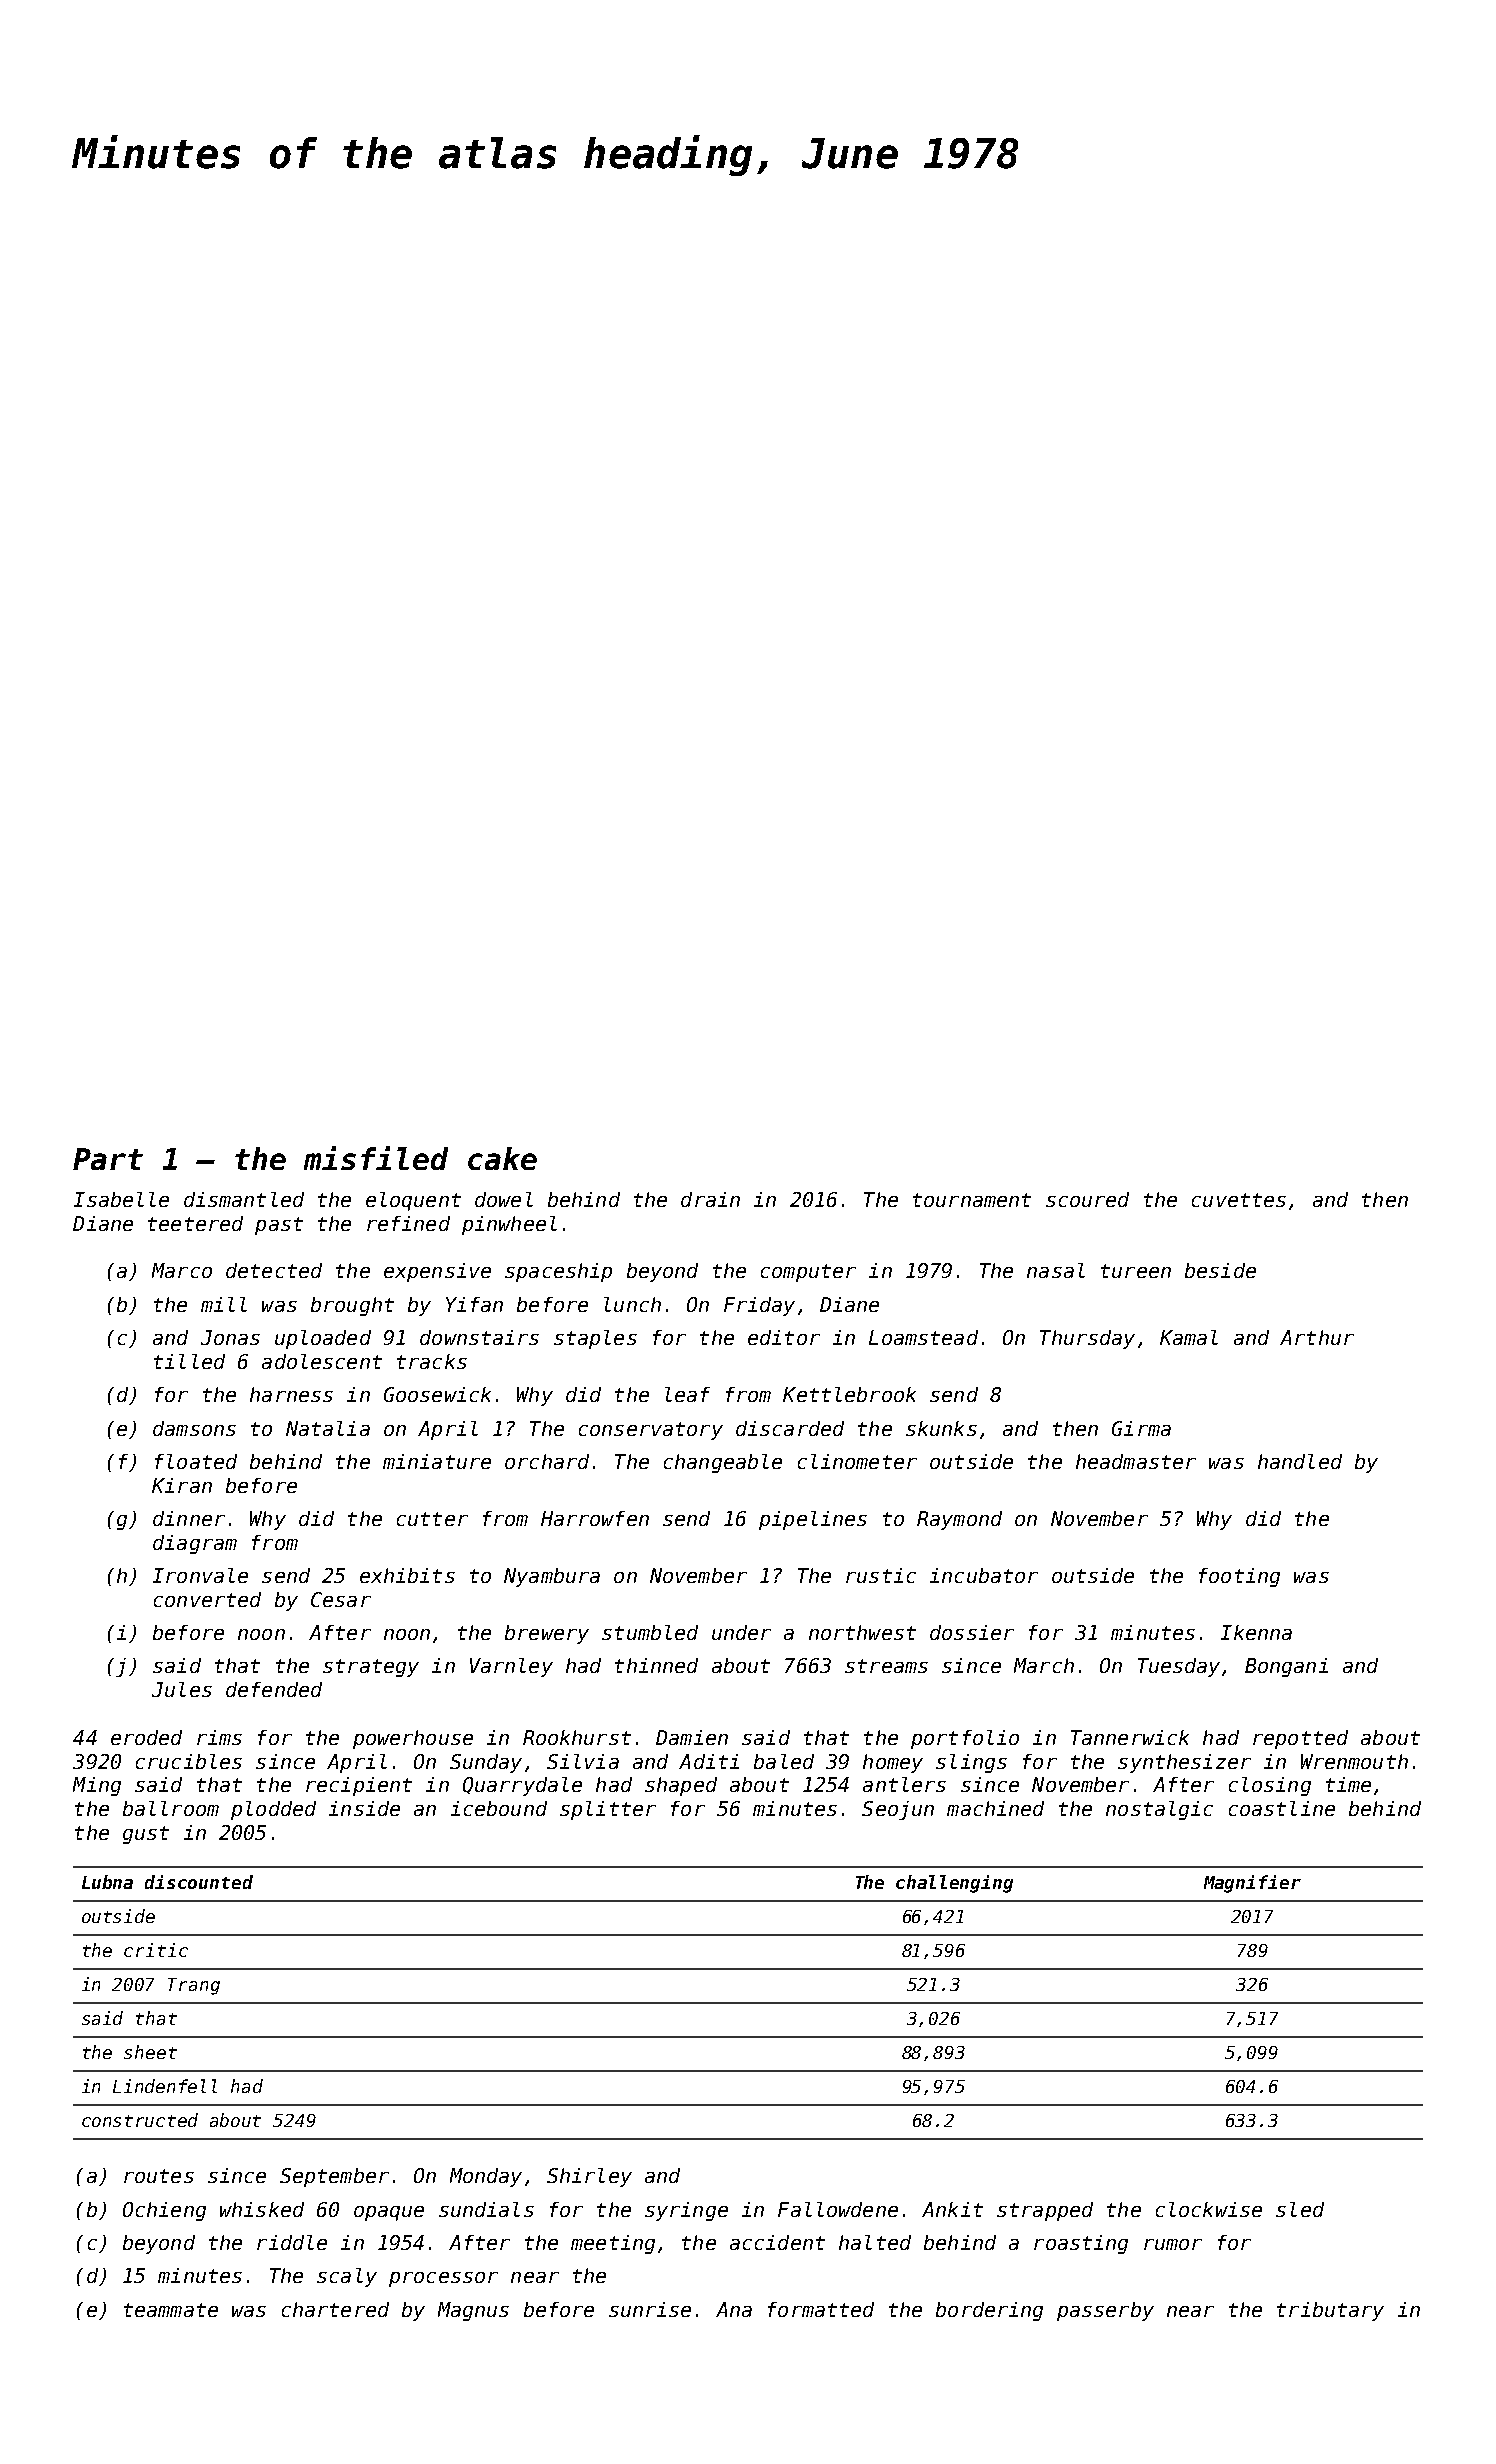  What do you see at coordinates (502, 1158) in the image?
I see `cake` at bounding box center [502, 1158].
